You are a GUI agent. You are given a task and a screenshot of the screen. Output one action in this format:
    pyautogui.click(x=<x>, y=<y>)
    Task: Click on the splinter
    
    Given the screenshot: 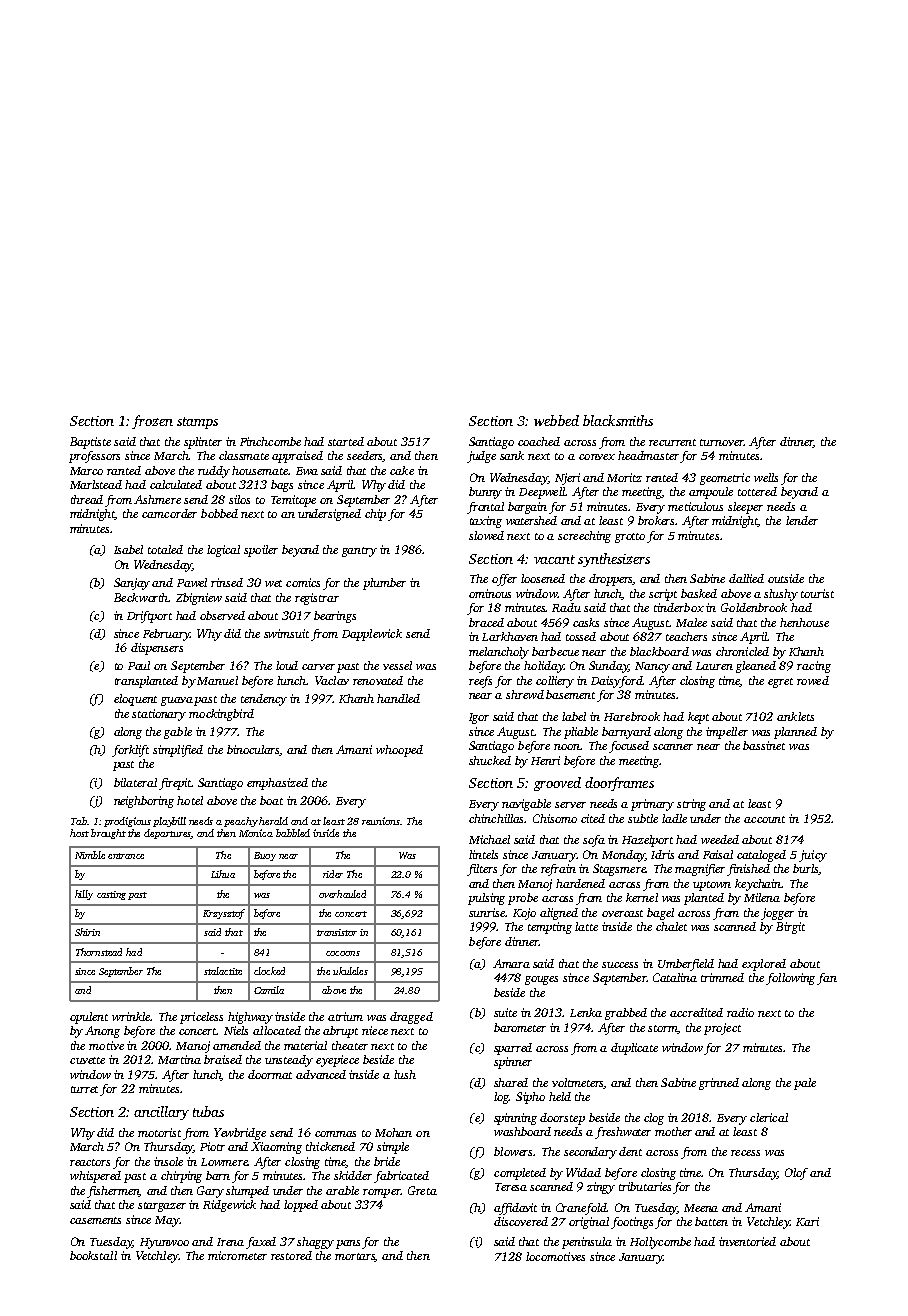 What is the action you would take?
    pyautogui.click(x=203, y=443)
